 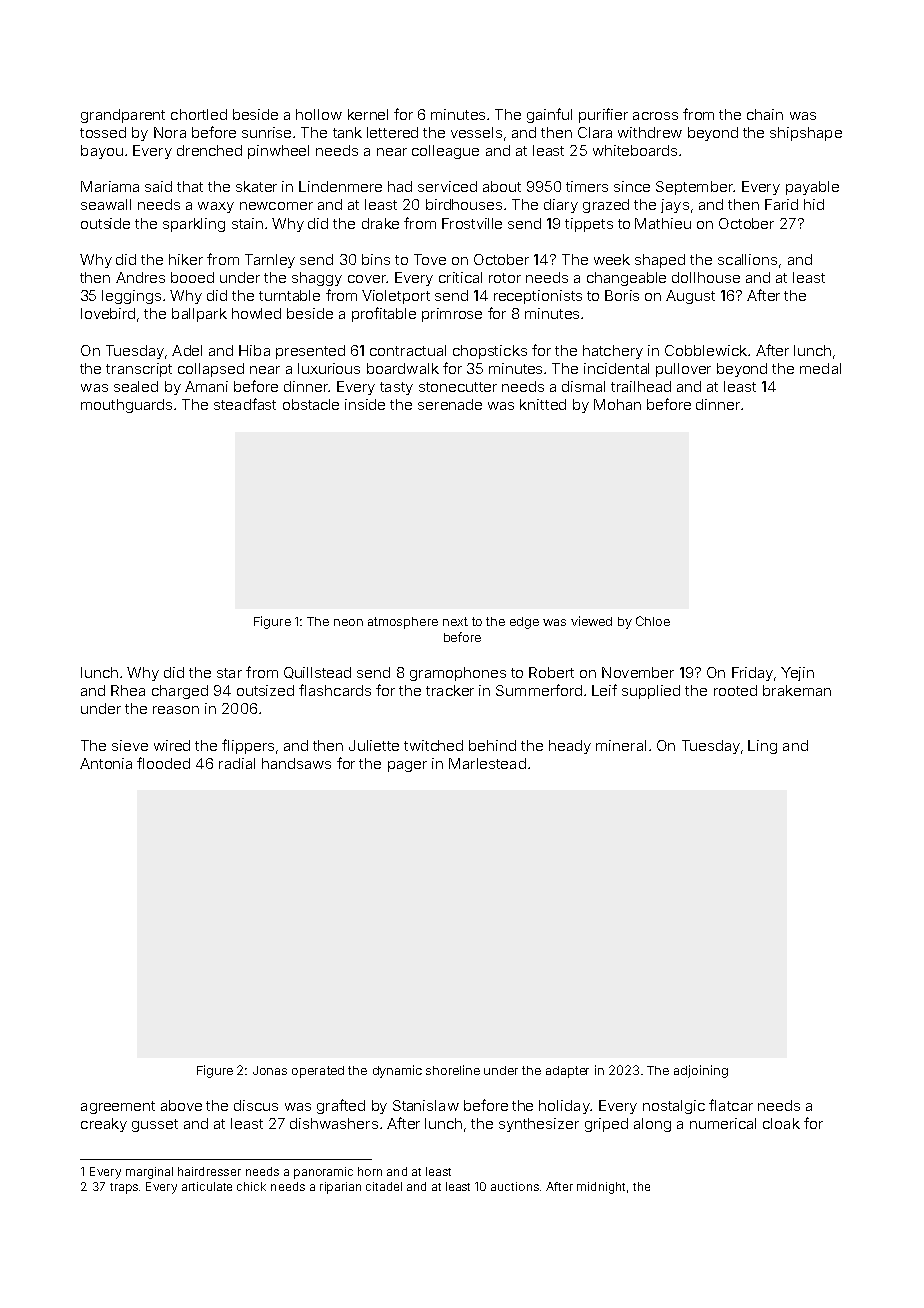 What do you see at coordinates (296, 763) in the image?
I see `handsaws` at bounding box center [296, 763].
